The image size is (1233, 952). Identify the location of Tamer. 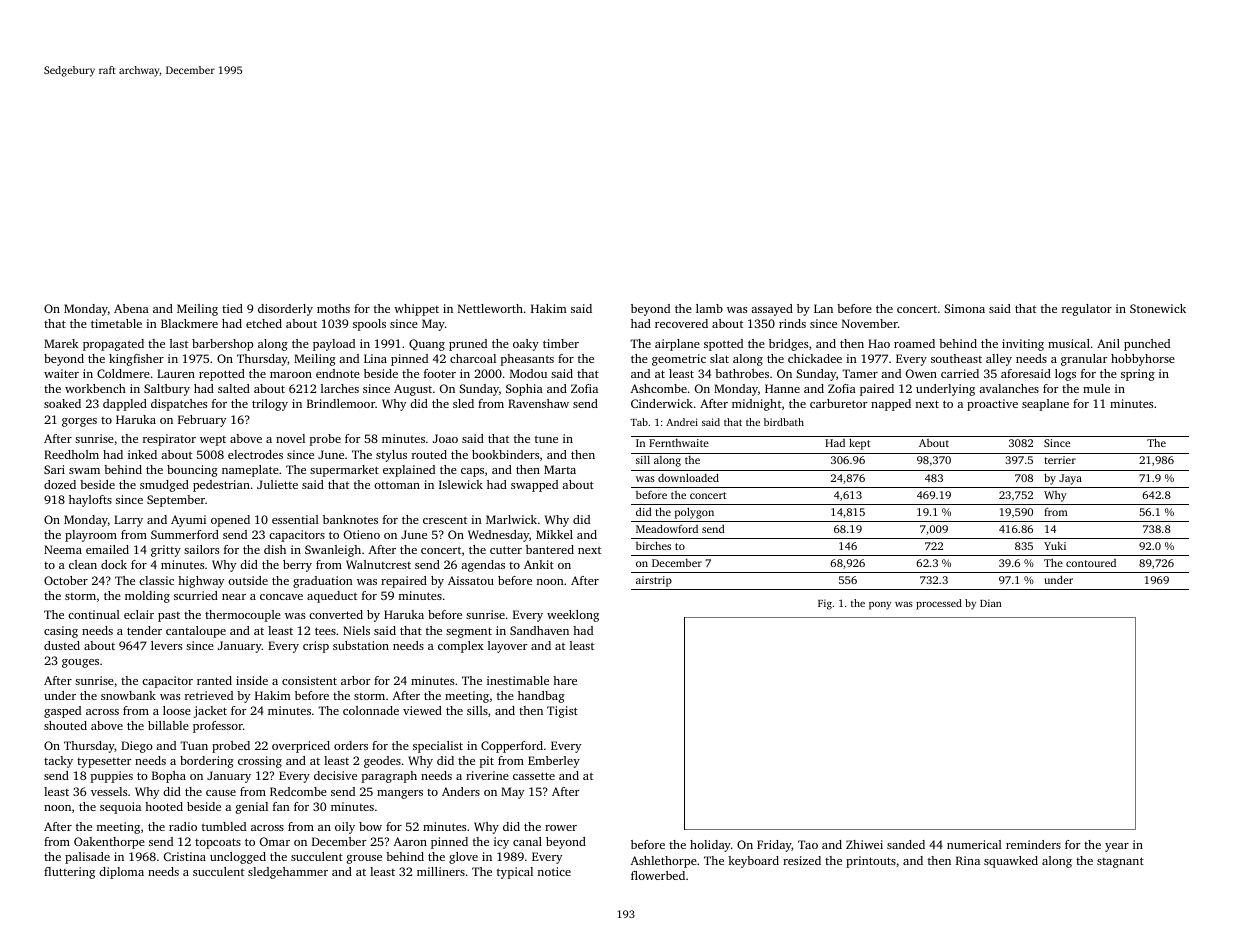
(860, 373).
